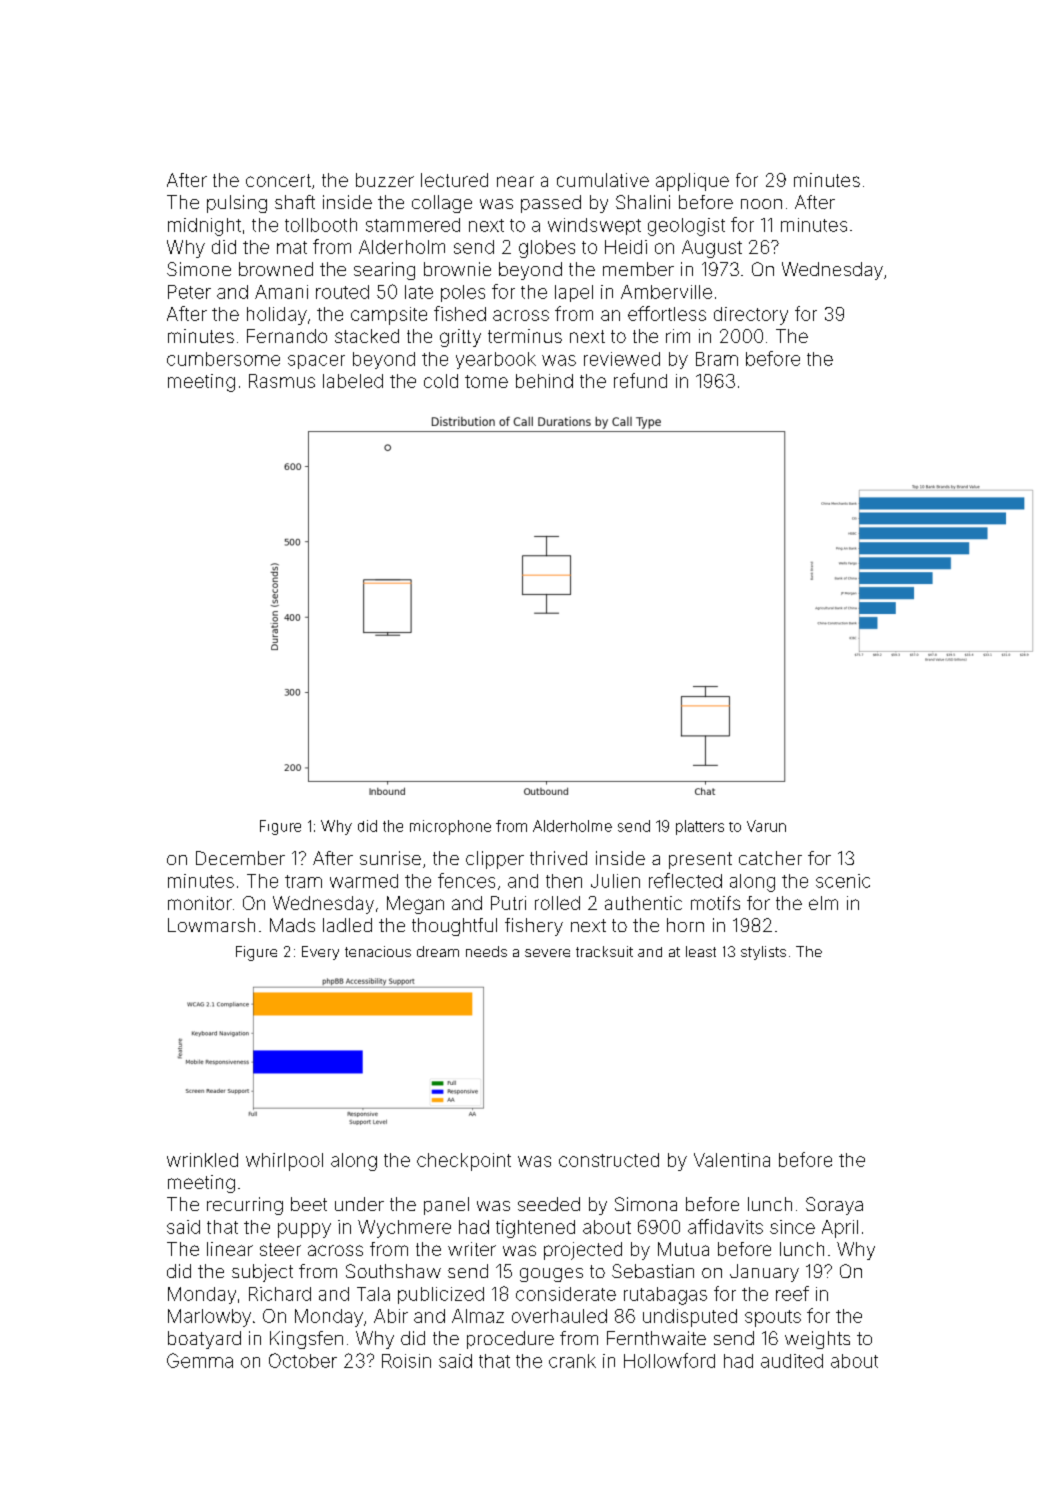 The height and width of the page is (1501, 1057). I want to click on behind, so click(544, 381).
